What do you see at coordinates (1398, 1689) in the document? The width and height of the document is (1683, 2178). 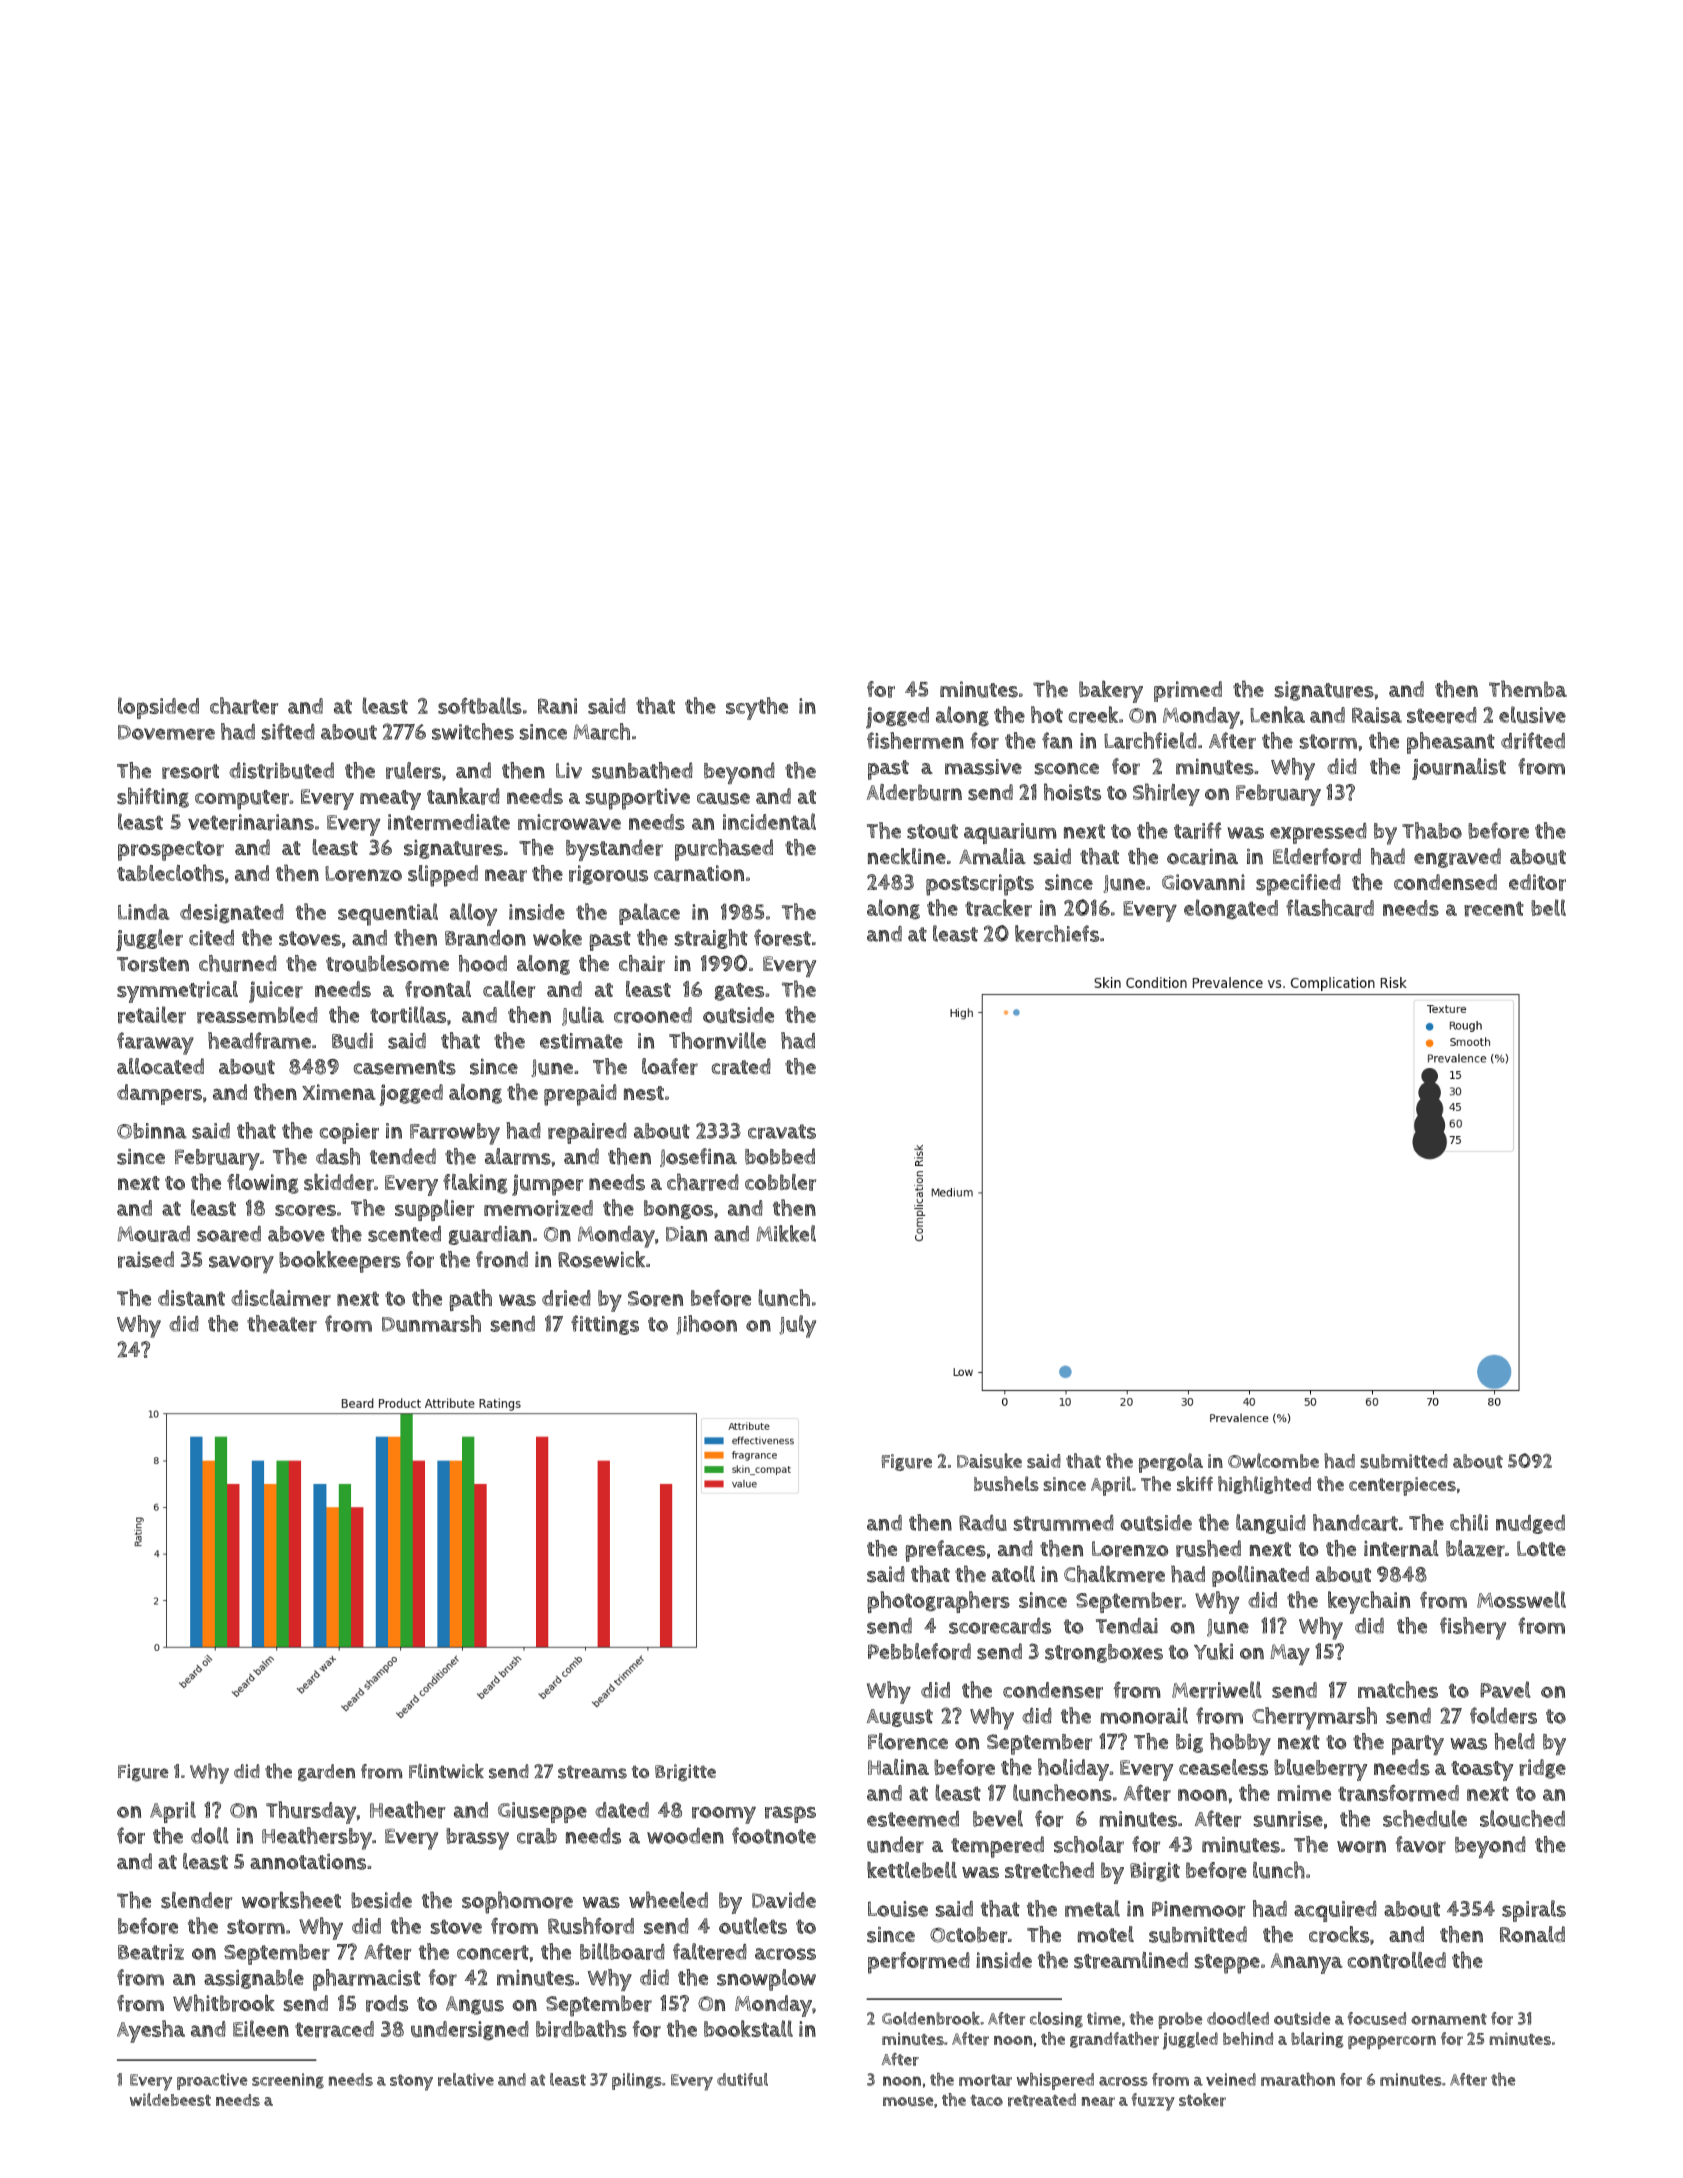 I see `matches` at bounding box center [1398, 1689].
